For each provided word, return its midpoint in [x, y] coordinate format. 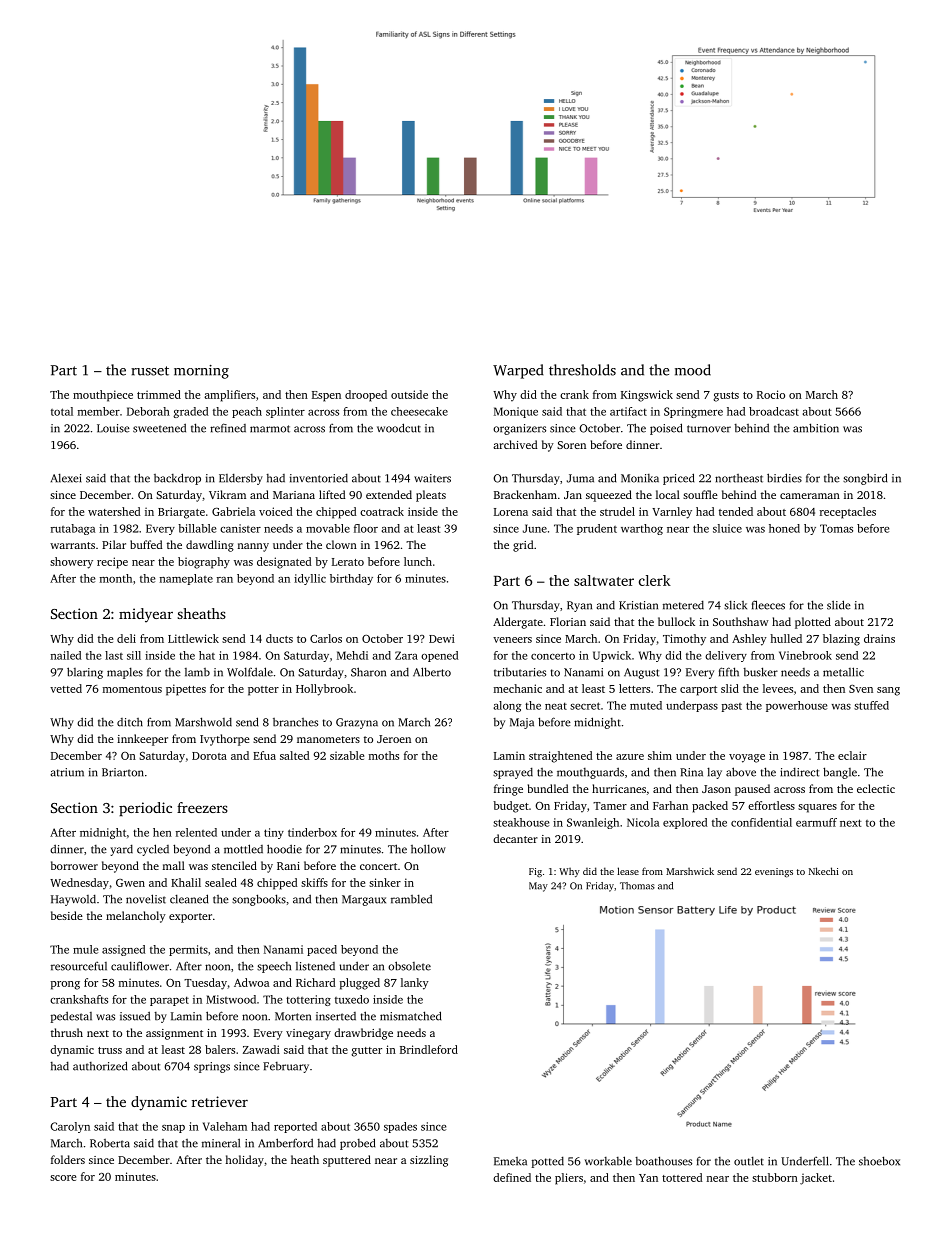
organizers [519, 429]
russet [150, 371]
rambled [411, 899]
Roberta [110, 1143]
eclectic [876, 788]
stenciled [234, 865]
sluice [727, 528]
